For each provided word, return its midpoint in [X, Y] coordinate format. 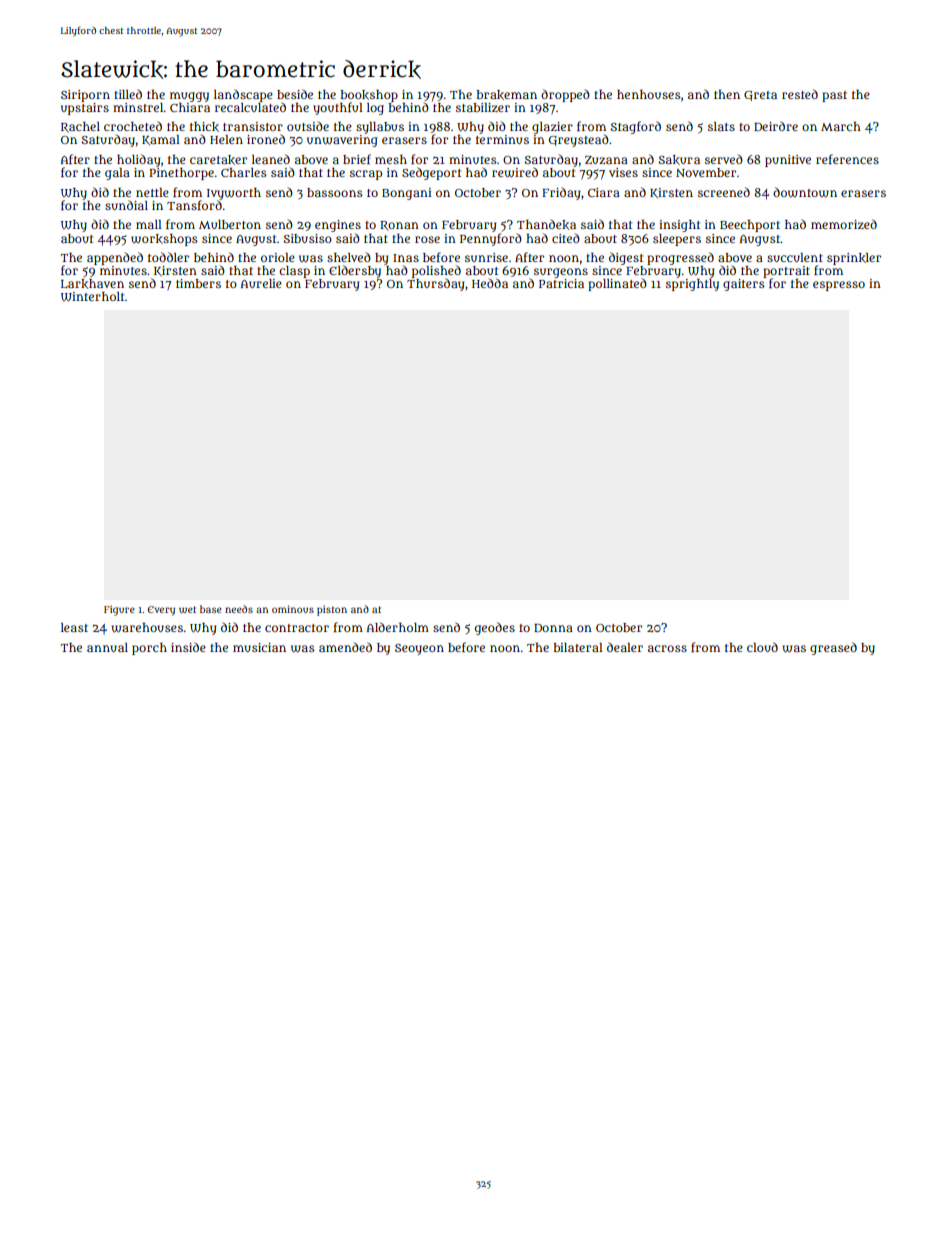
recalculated [250, 107]
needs [239, 609]
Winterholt [92, 297]
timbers [198, 283]
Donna [553, 628]
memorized [844, 224]
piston [332, 610]
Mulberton [230, 224]
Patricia [561, 283]
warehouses [147, 628]
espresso [839, 286]
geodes [495, 628]
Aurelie [261, 283]
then [727, 94]
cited [566, 238]
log [375, 109]
